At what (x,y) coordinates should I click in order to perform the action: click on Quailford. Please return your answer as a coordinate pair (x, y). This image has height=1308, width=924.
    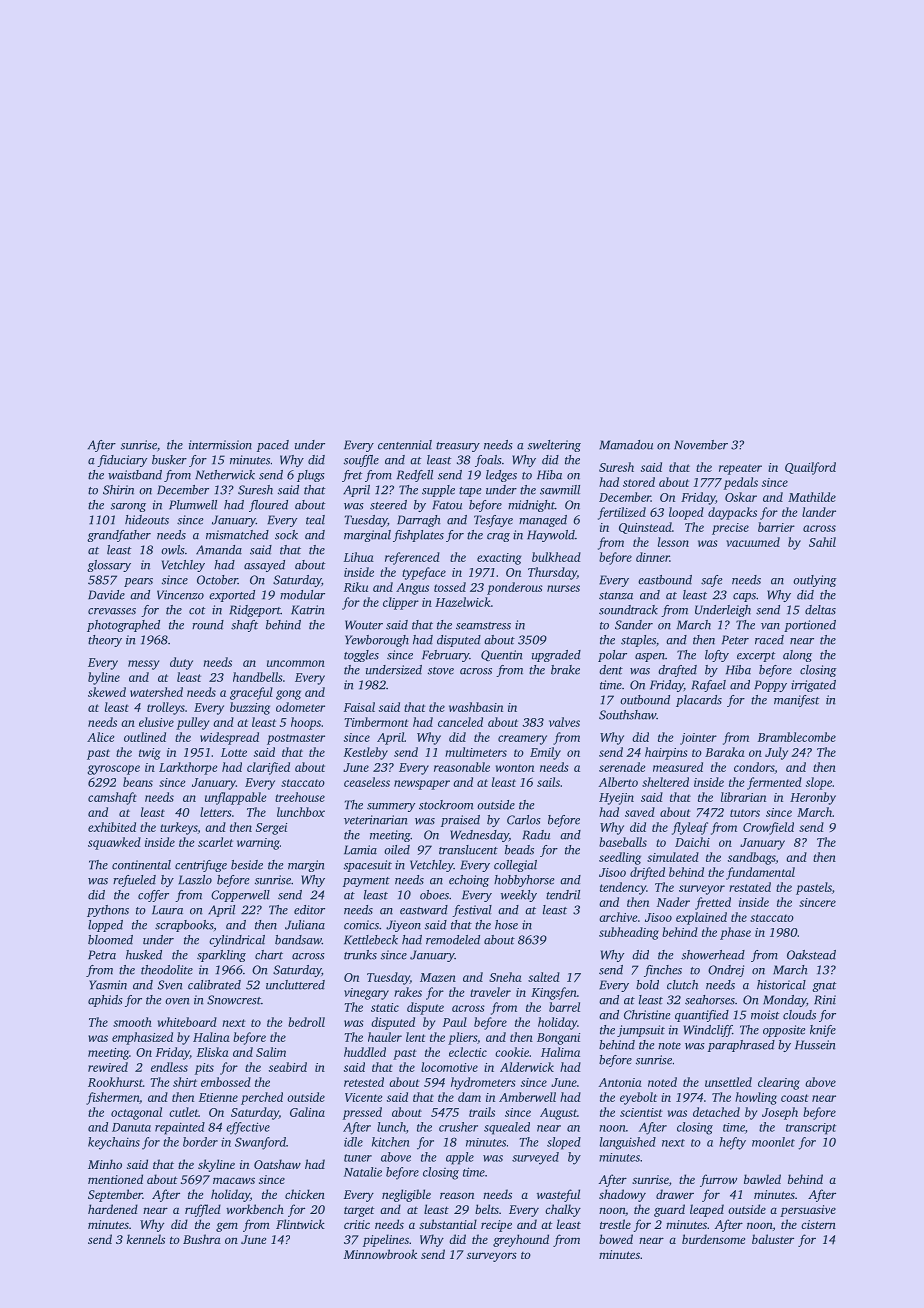
    Looking at the image, I should click on (810, 468).
